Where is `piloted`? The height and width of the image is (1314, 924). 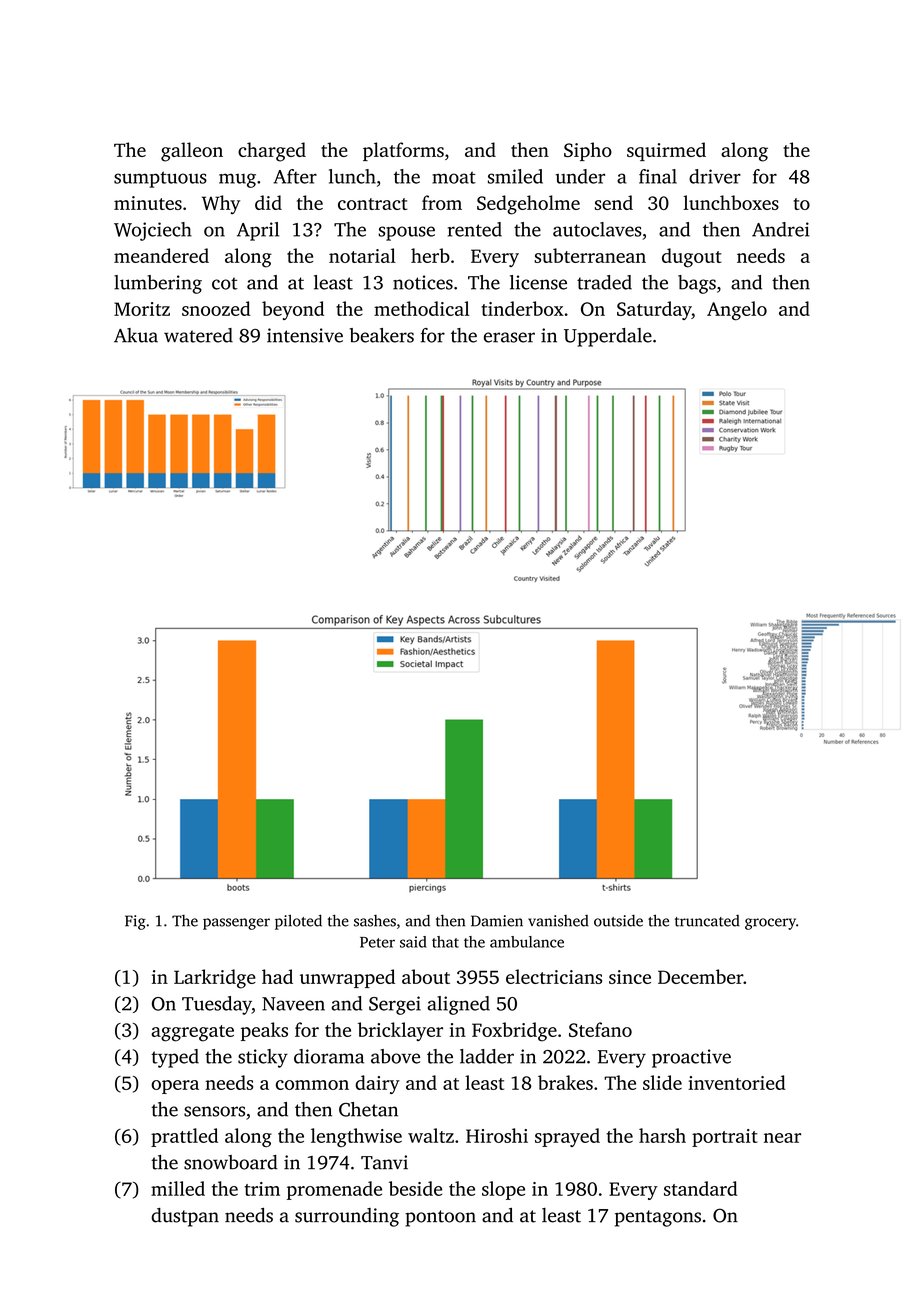 piloted is located at coordinates (298, 922).
